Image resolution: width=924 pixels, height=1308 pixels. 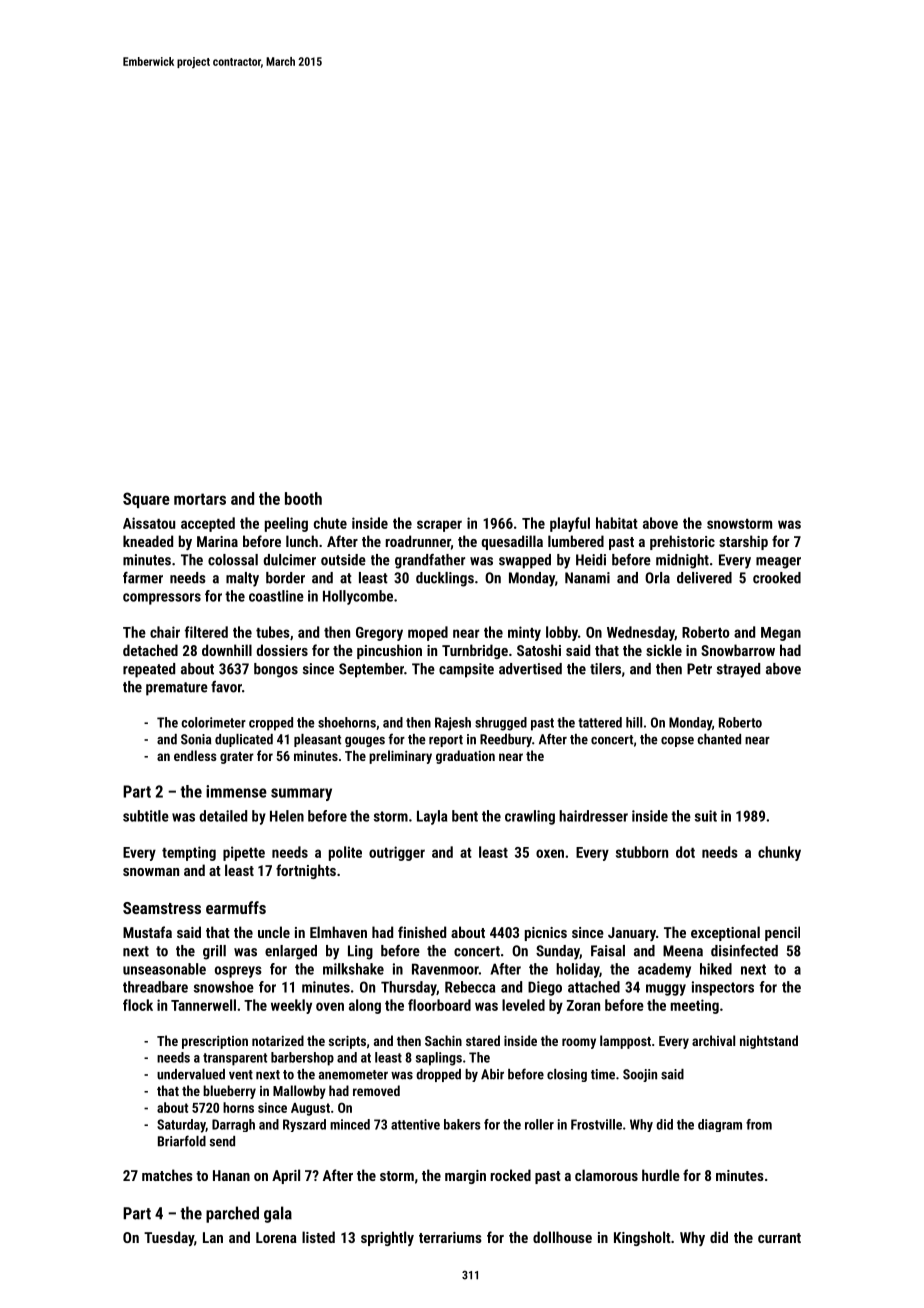 What do you see at coordinates (567, 1075) in the document?
I see `closing` at bounding box center [567, 1075].
